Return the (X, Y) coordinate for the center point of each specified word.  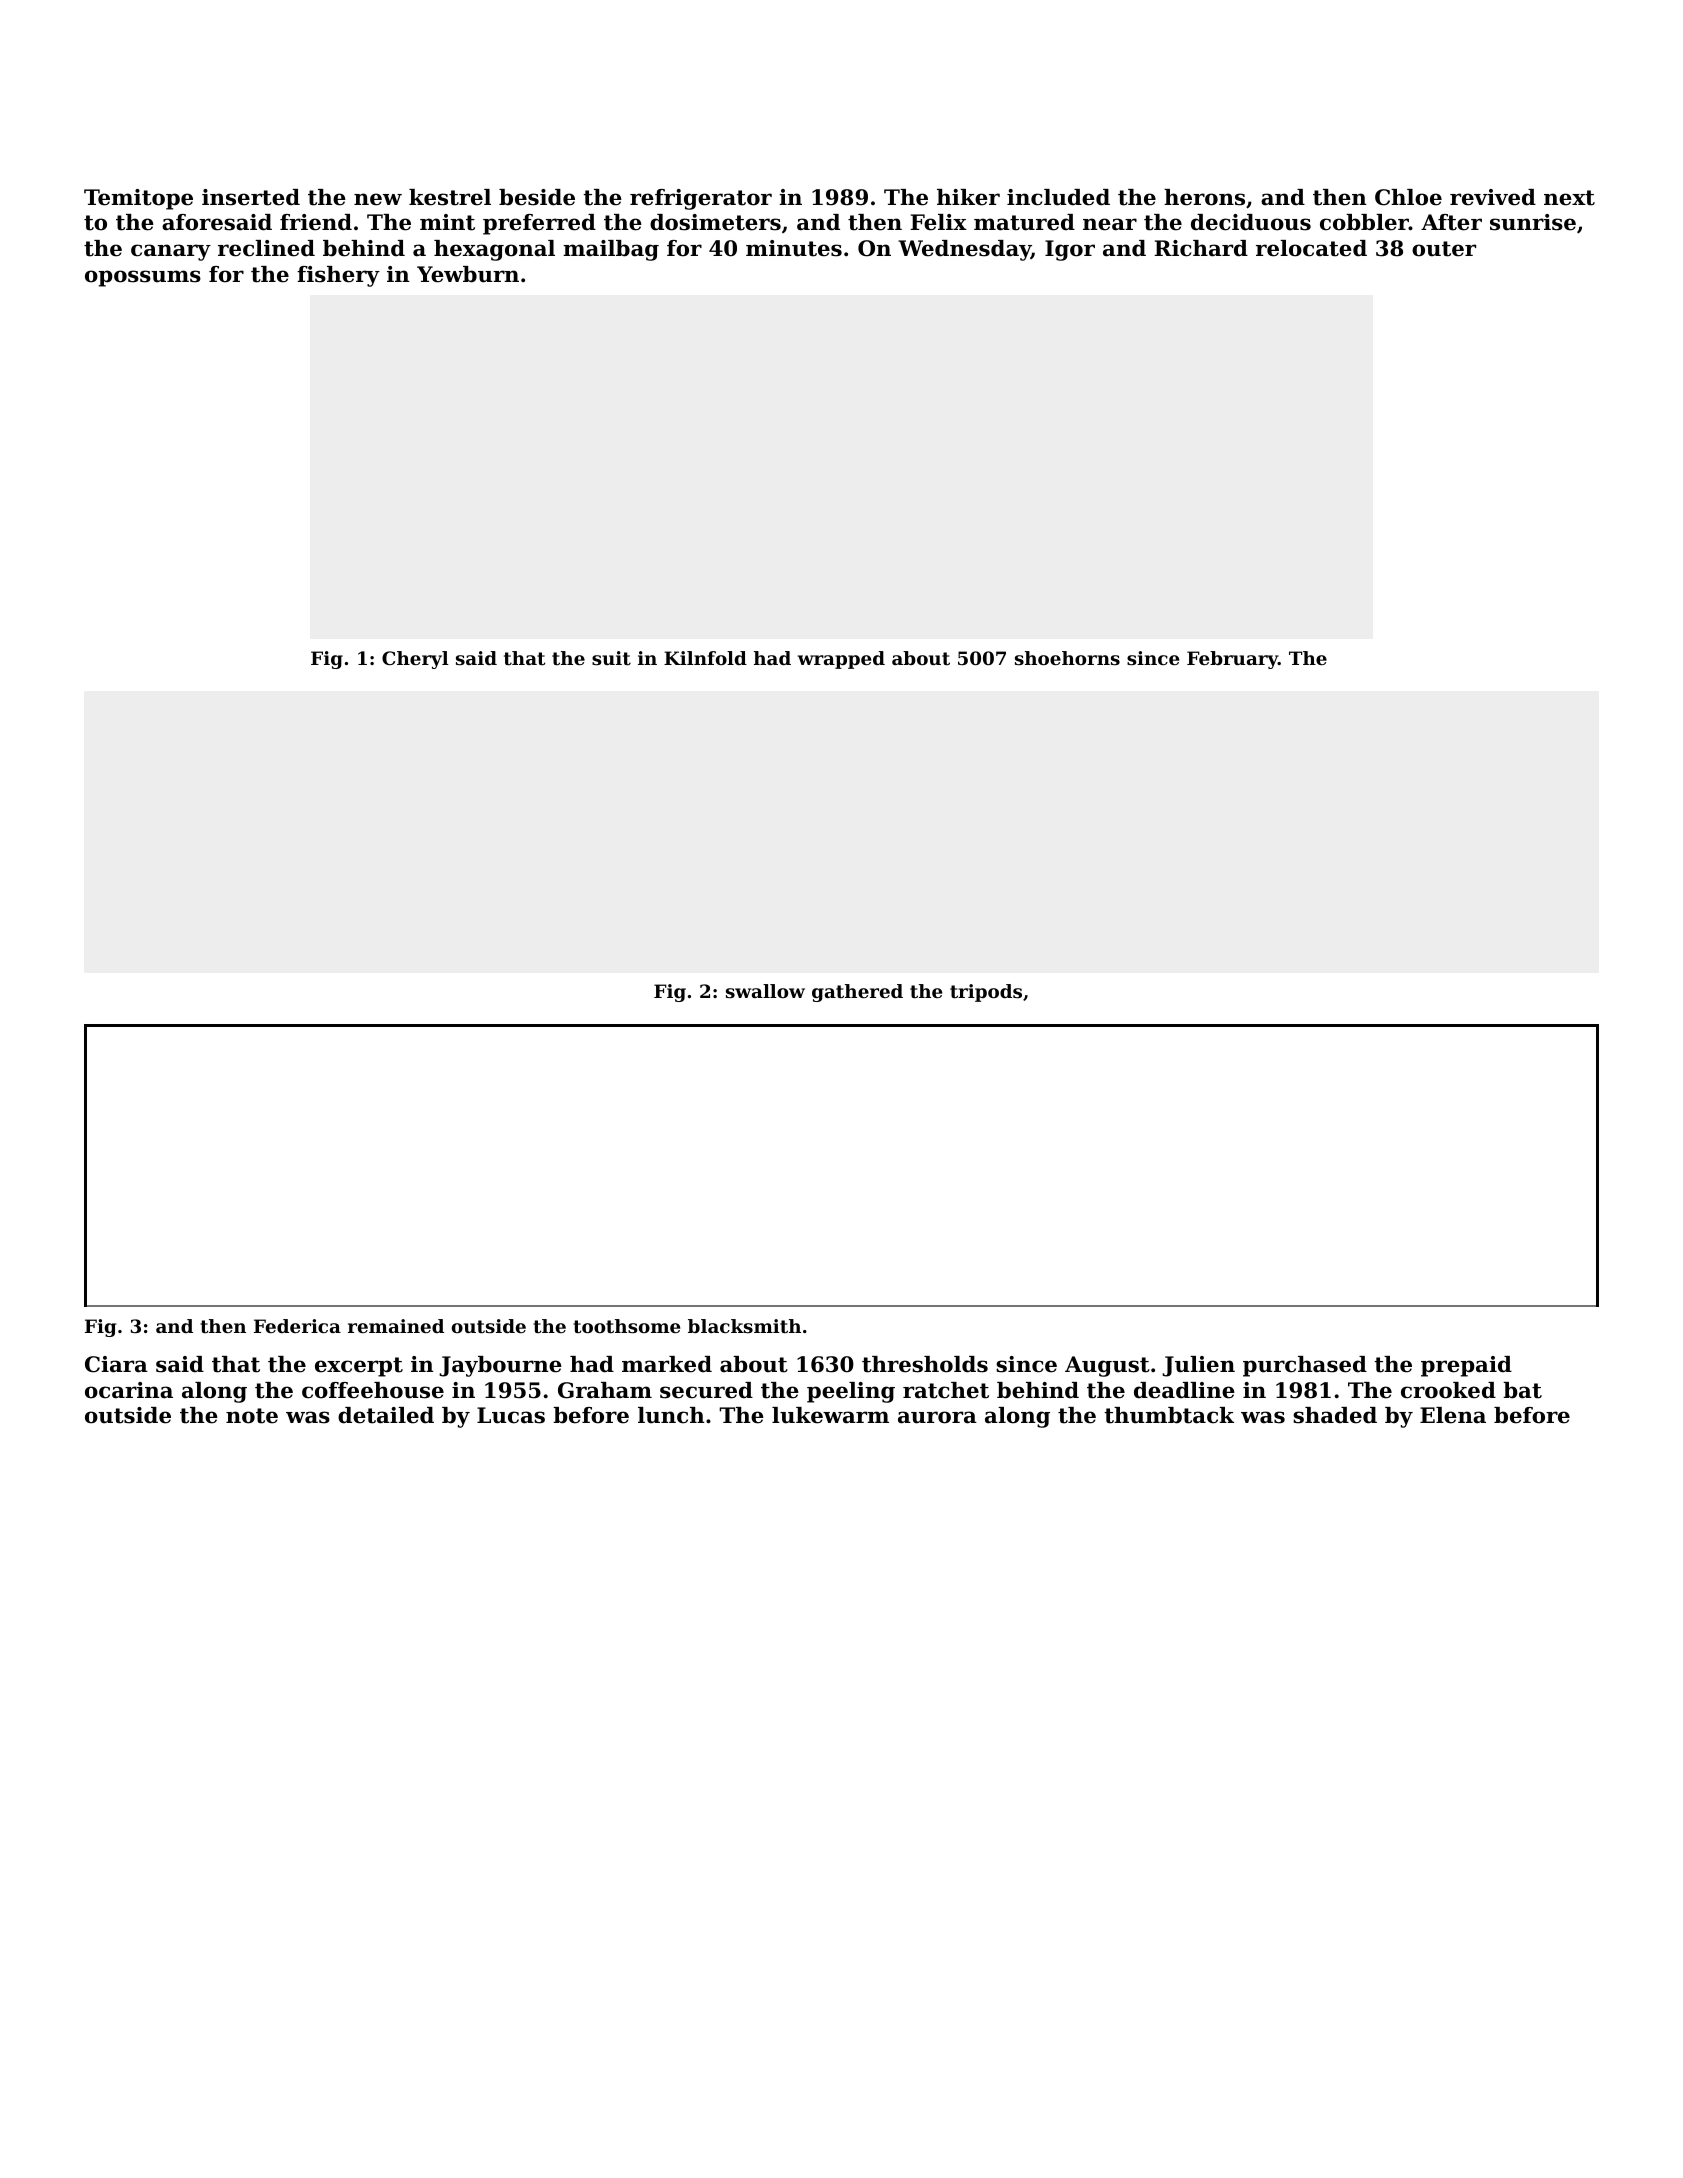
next (1569, 198)
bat (1522, 1390)
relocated (1311, 248)
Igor (1070, 250)
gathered (857, 993)
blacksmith (744, 1326)
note (252, 1416)
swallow (765, 991)
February (1232, 660)
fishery (338, 276)
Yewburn (468, 274)
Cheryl (415, 660)
